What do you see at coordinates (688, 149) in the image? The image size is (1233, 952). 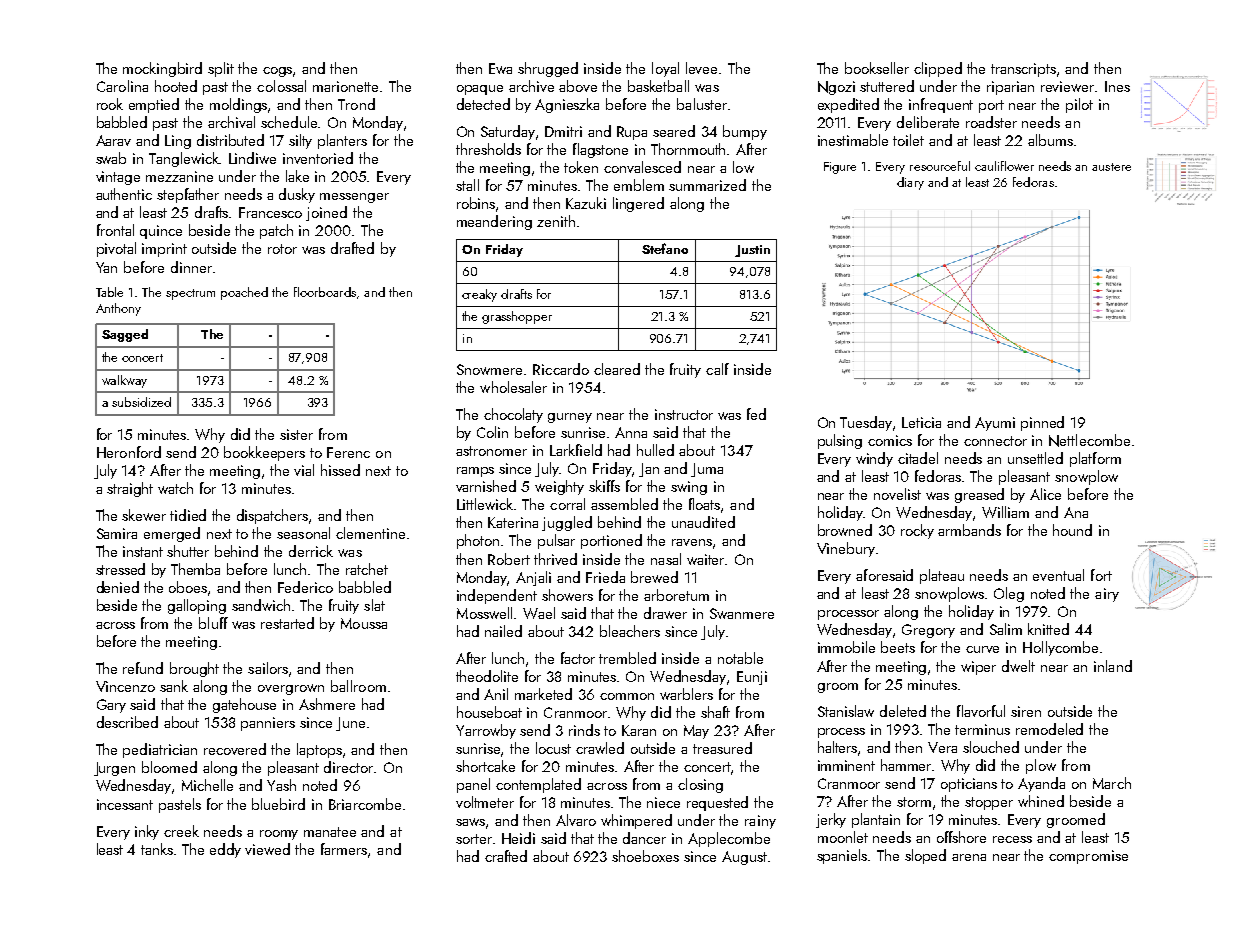 I see `Thornmouth` at bounding box center [688, 149].
